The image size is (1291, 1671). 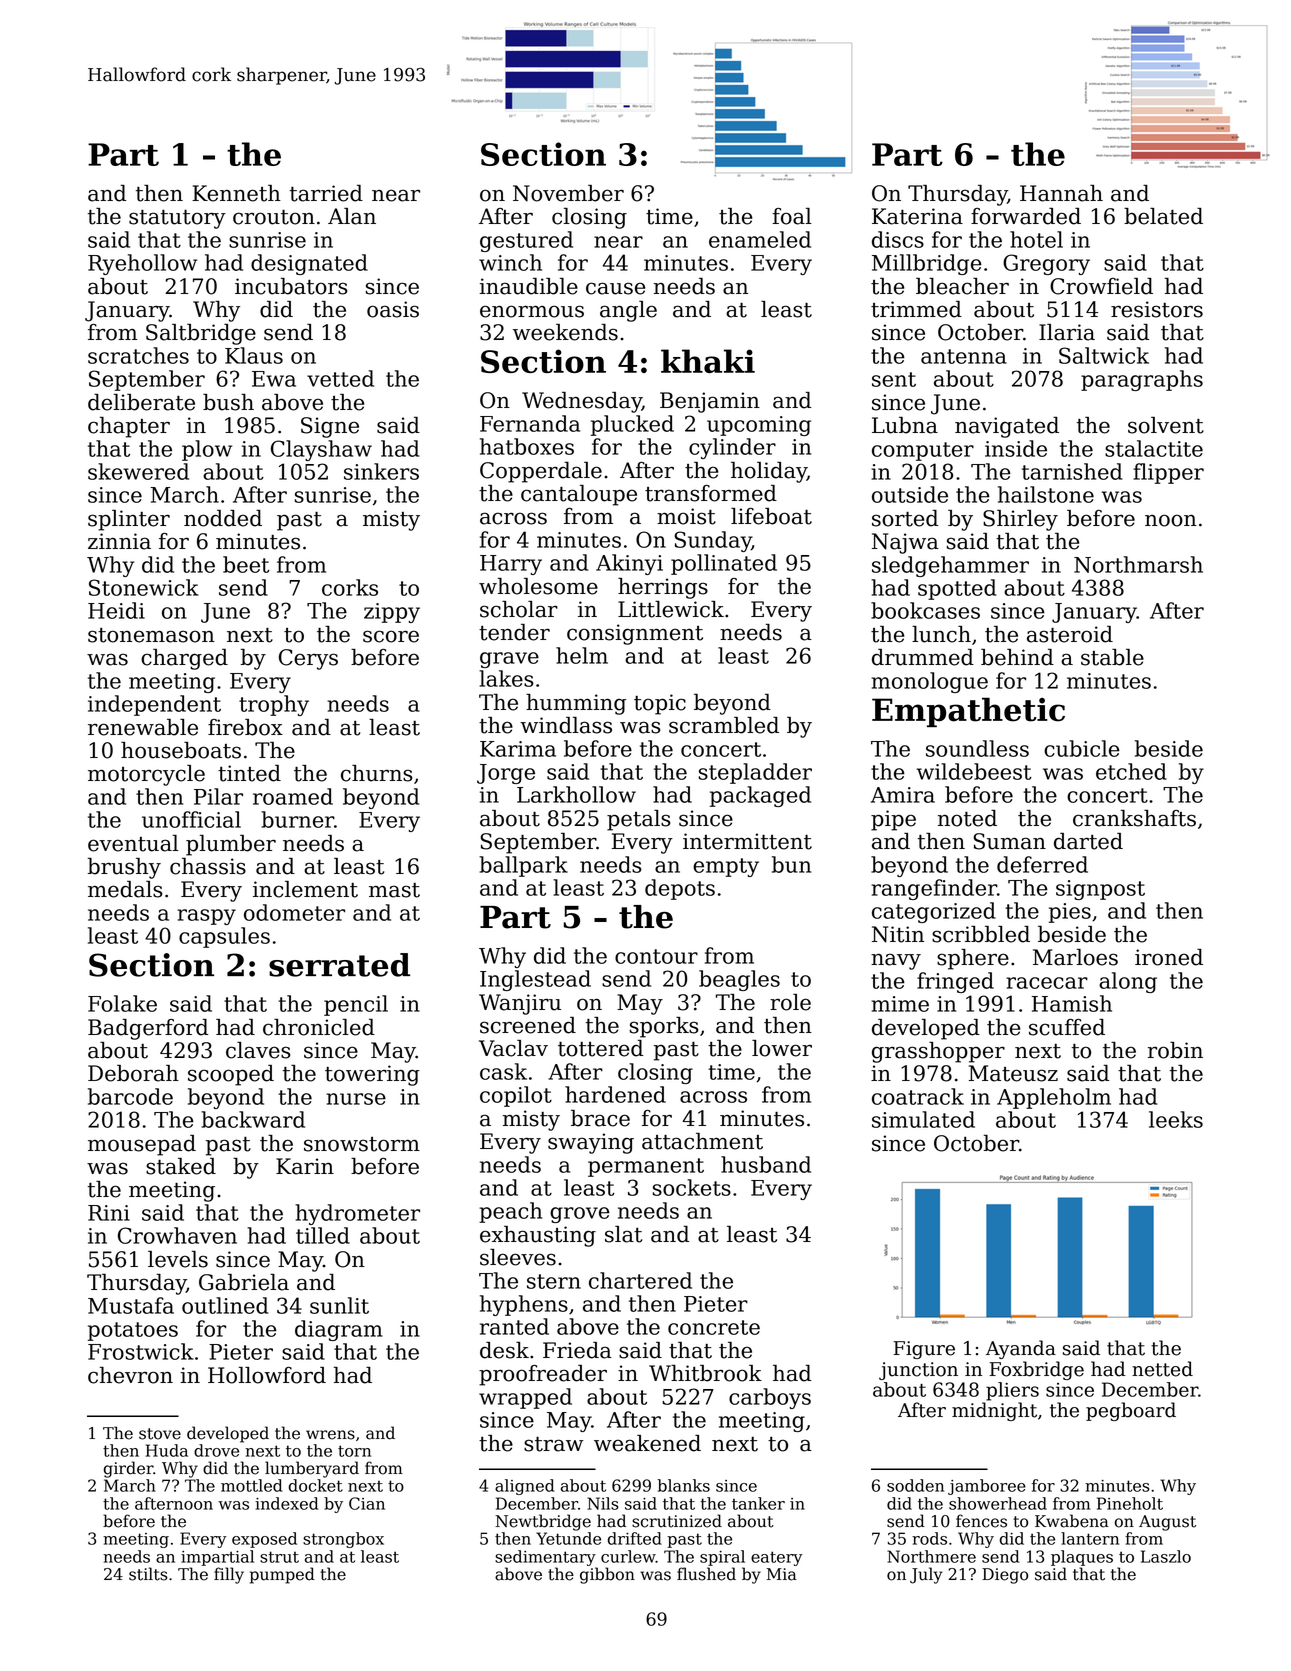 What do you see at coordinates (223, 518) in the screenshot?
I see `nodded` at bounding box center [223, 518].
